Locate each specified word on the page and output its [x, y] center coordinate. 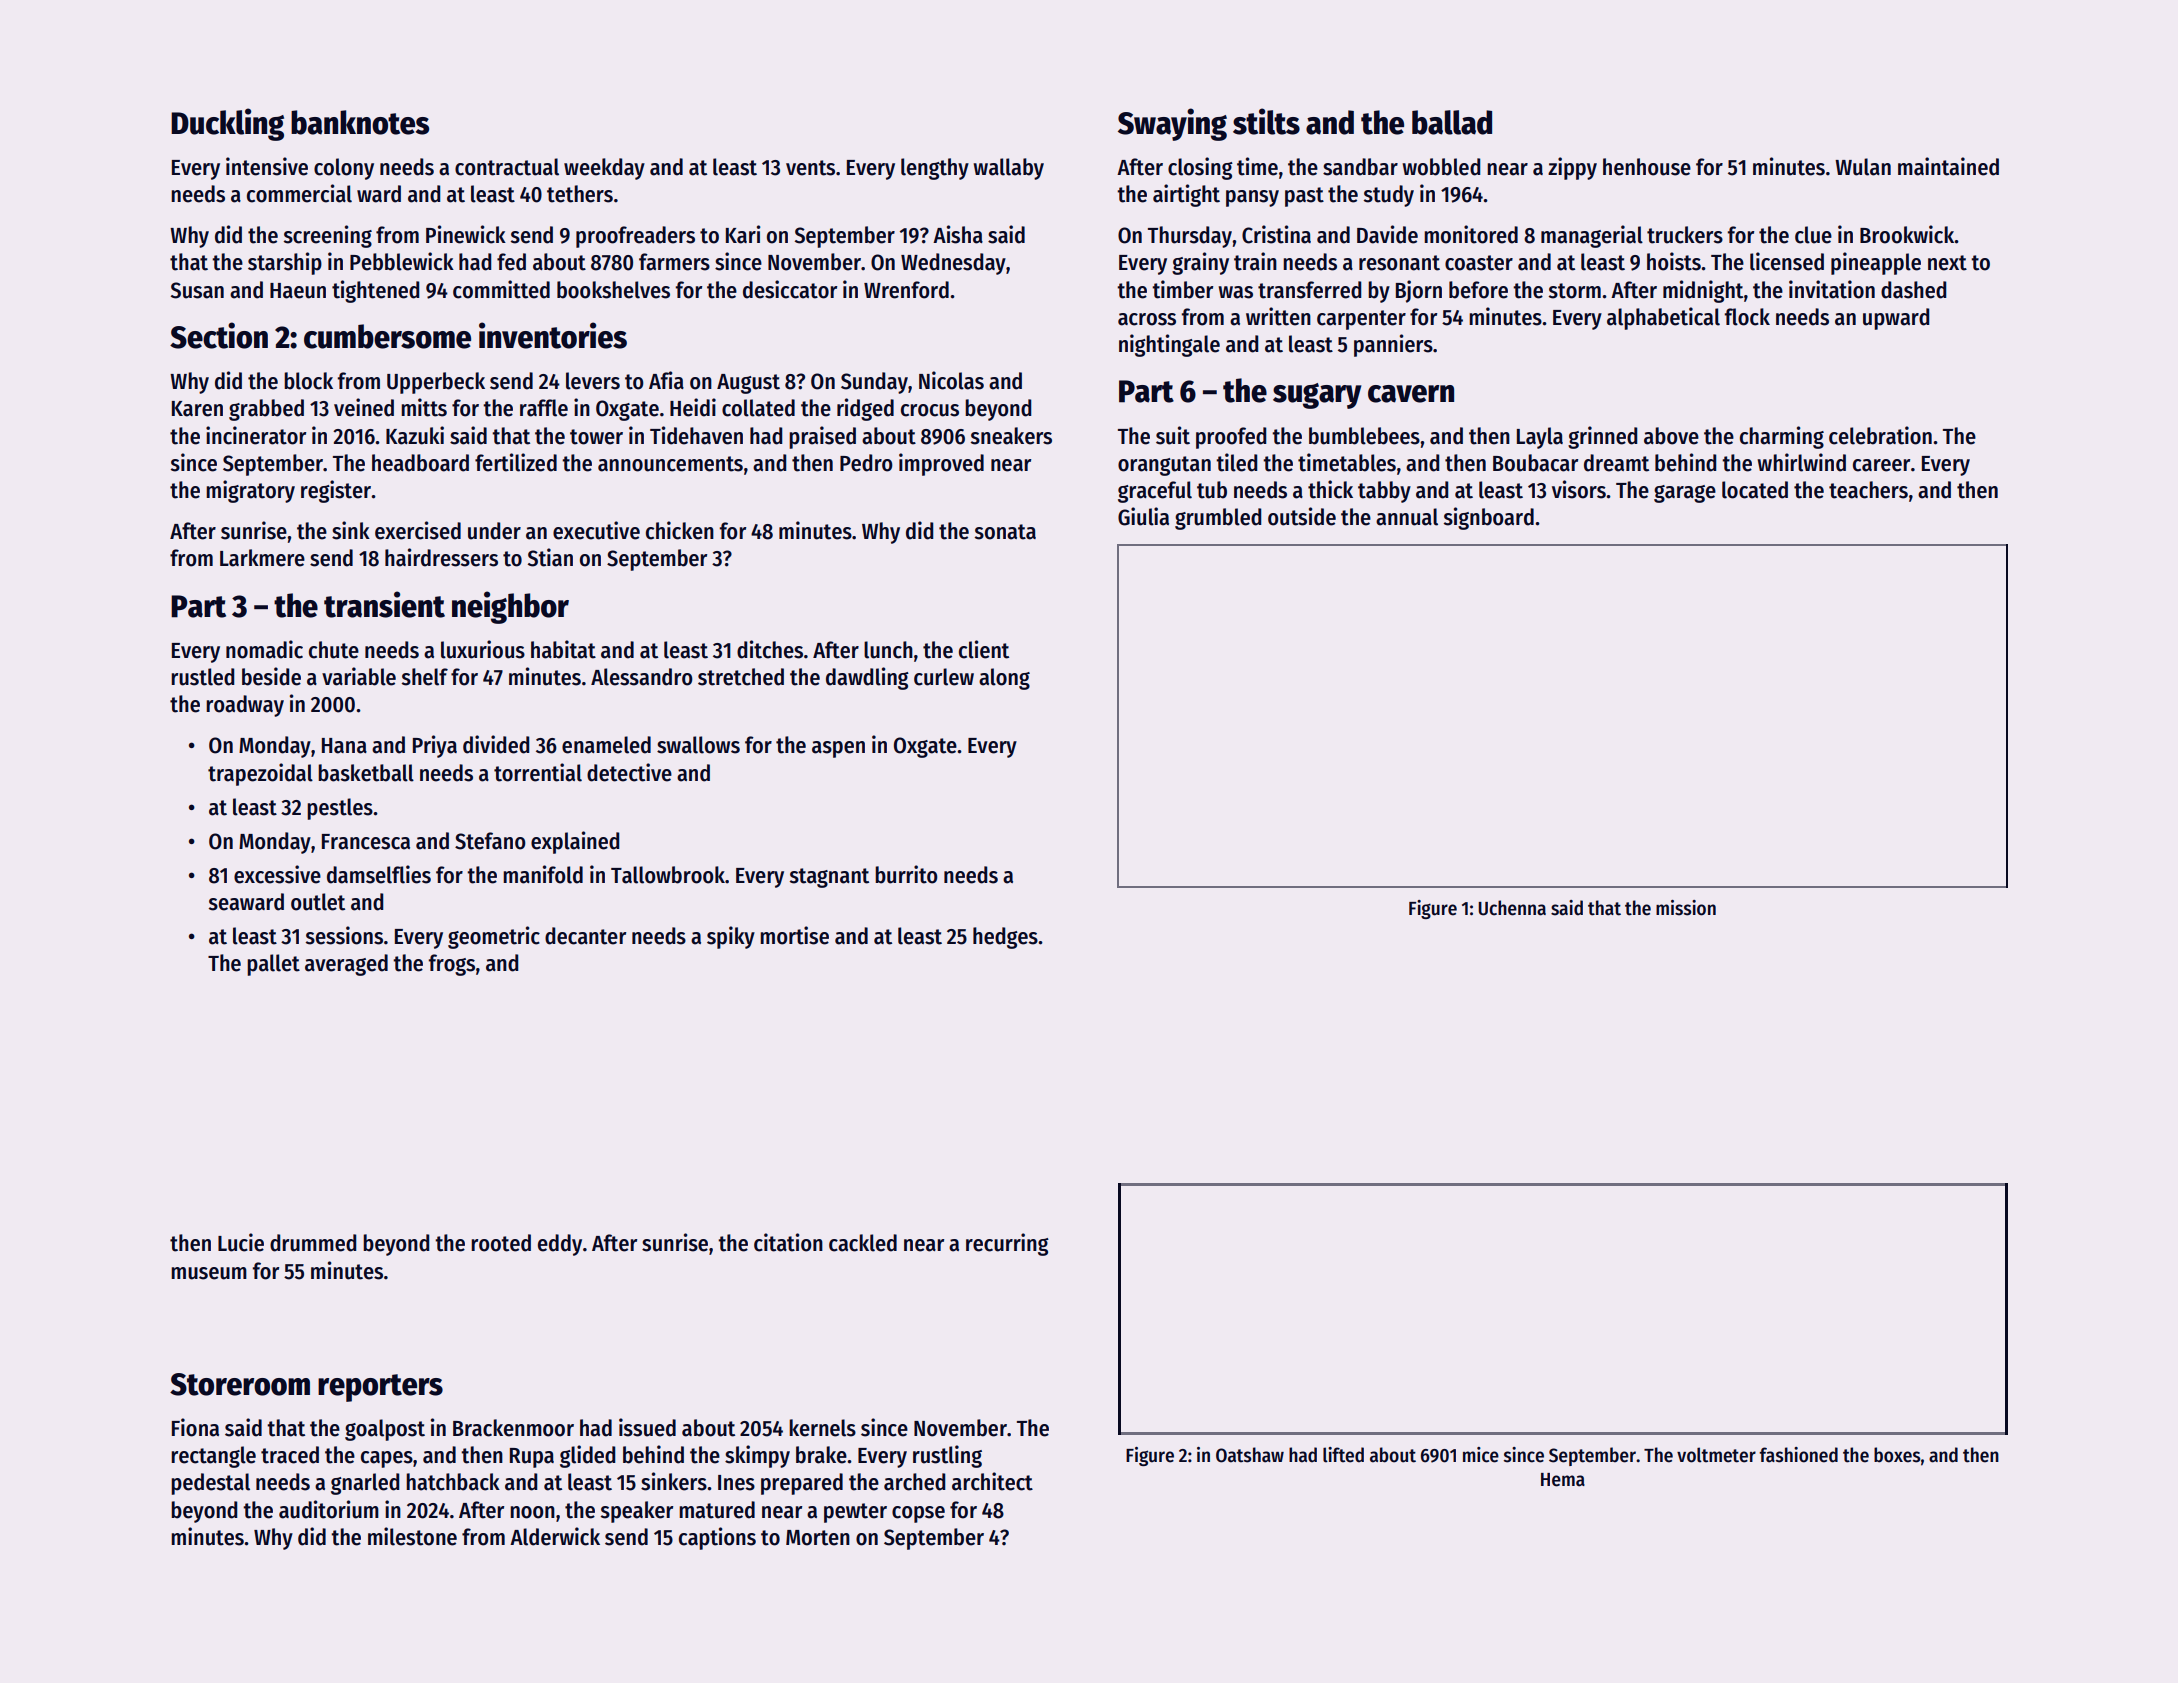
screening [328, 236]
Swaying [1172, 124]
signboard [1489, 518]
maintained [1948, 166]
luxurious [483, 649]
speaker [637, 1512]
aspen [838, 749]
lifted [1343, 1455]
